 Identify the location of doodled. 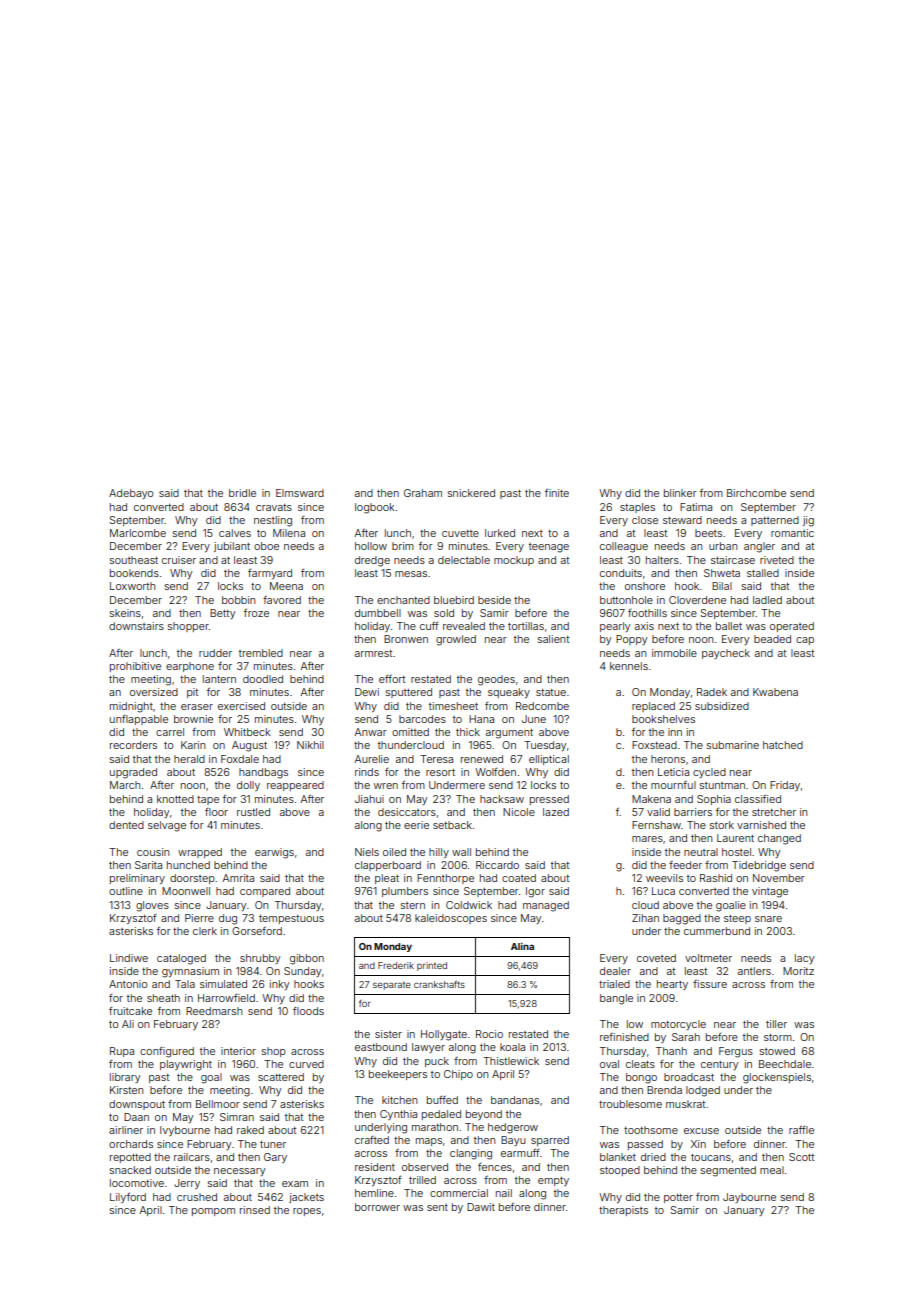
(263, 679).
